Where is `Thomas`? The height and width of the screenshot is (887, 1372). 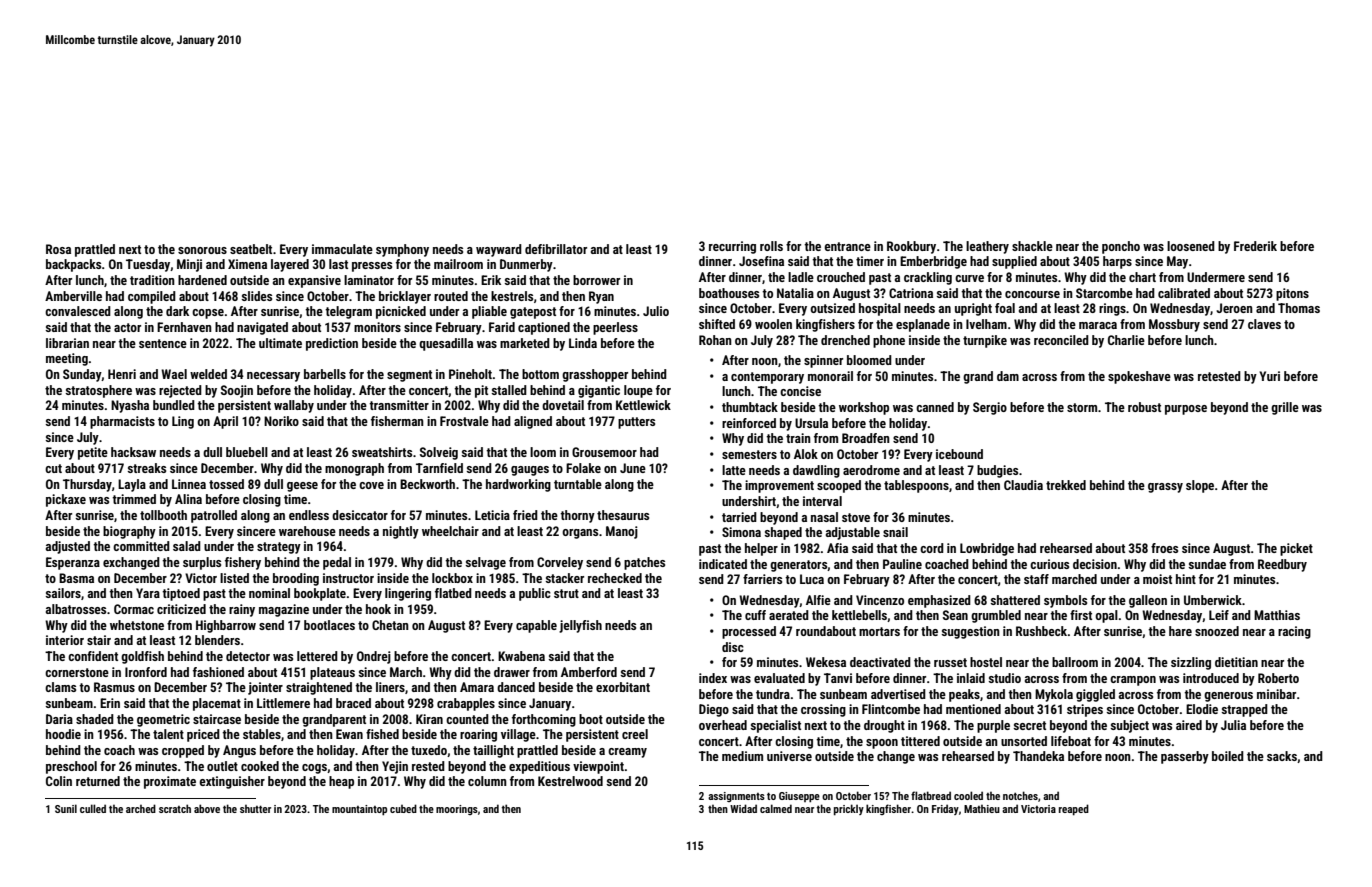
Thomas is located at coordinates (1299, 308).
